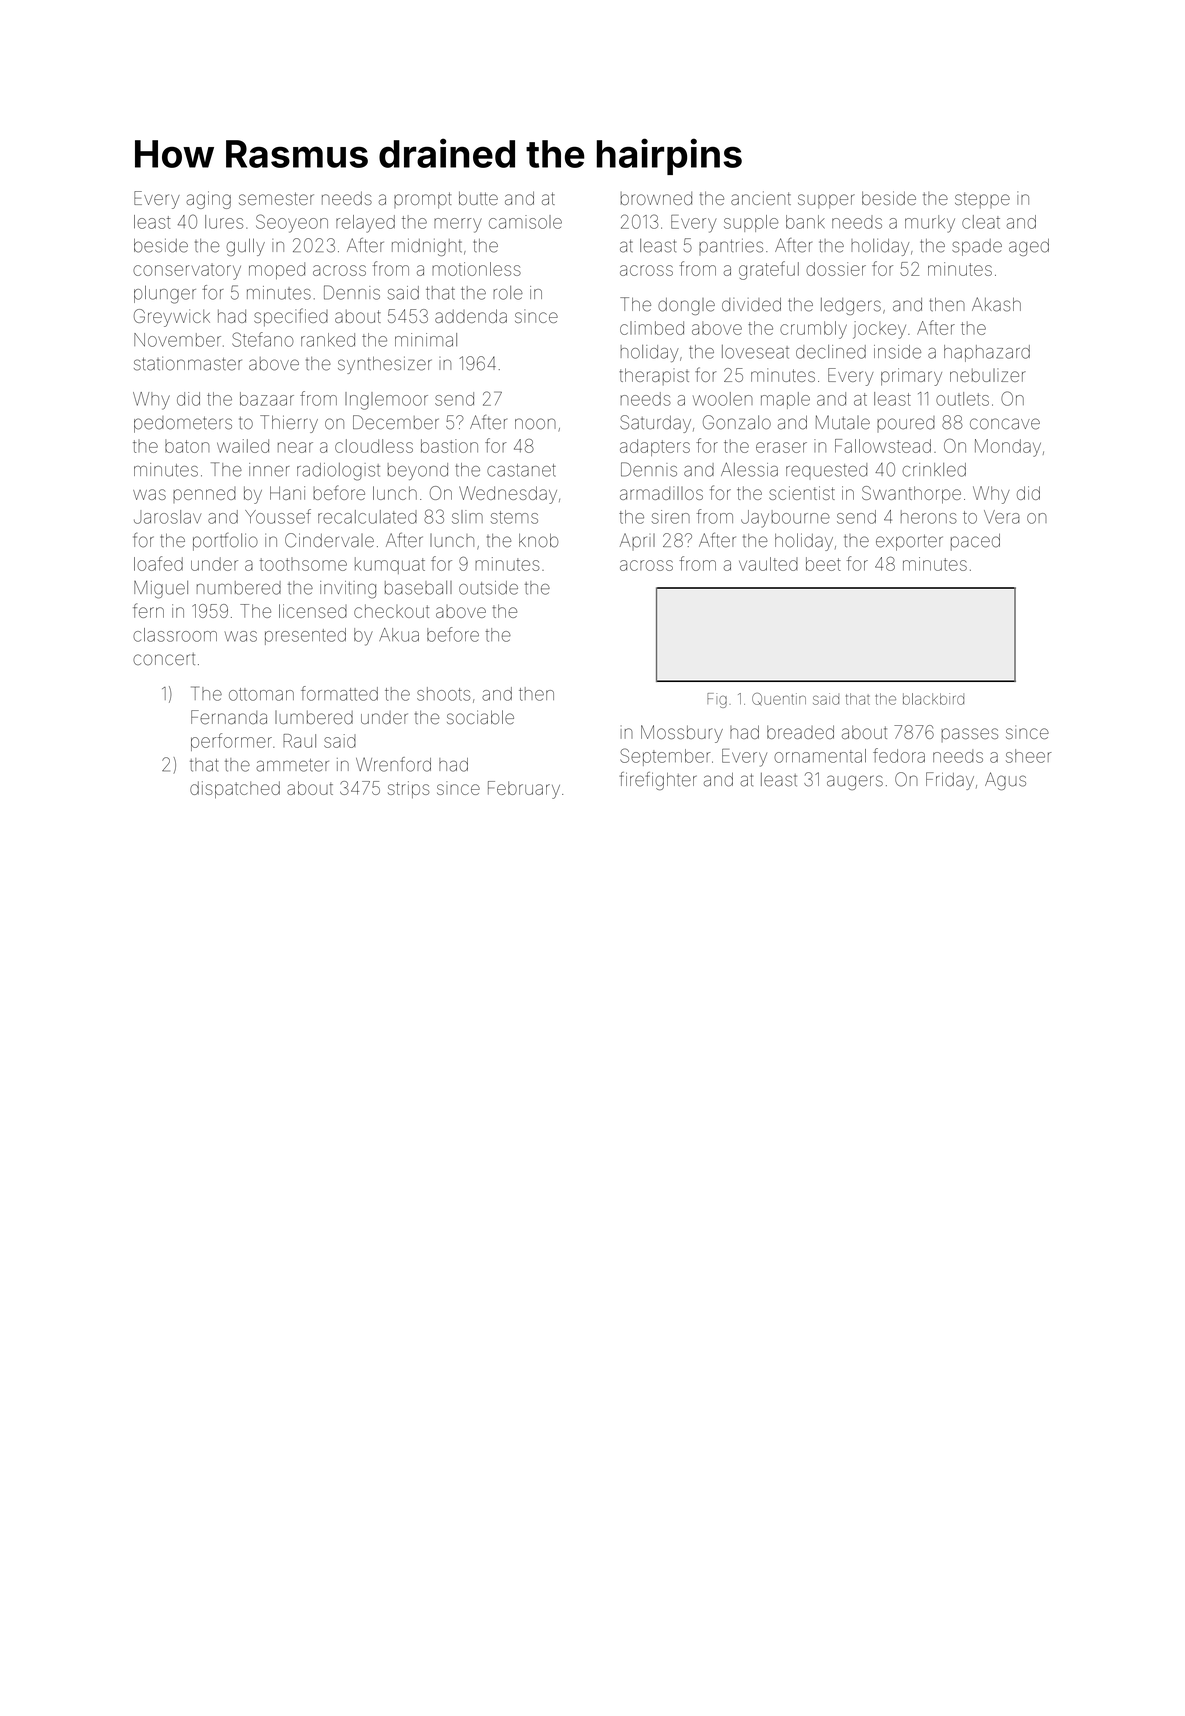  Describe the element at coordinates (982, 200) in the document. I see `steppe` at that location.
